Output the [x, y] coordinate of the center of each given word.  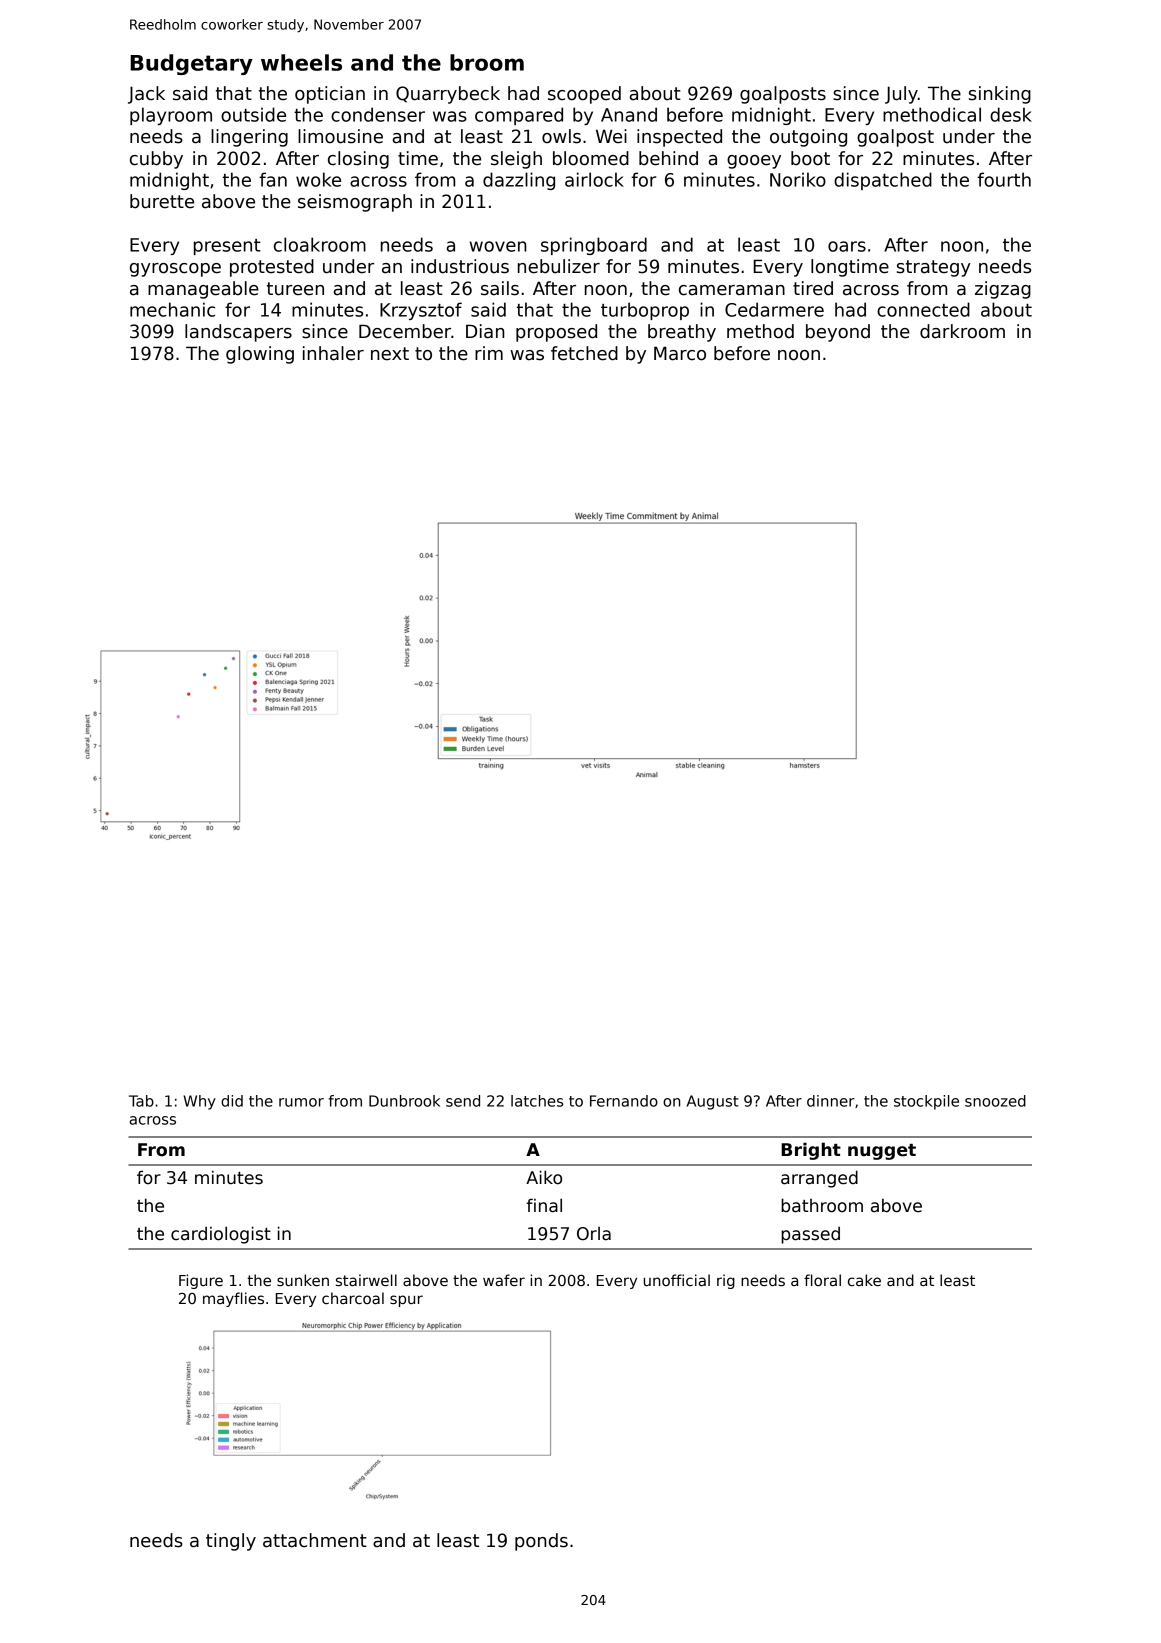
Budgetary [191, 64]
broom [487, 62]
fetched [584, 353]
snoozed [995, 1101]
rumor [301, 1102]
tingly [231, 1542]
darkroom [962, 331]
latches [537, 1101]
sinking [1000, 95]
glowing [260, 355]
